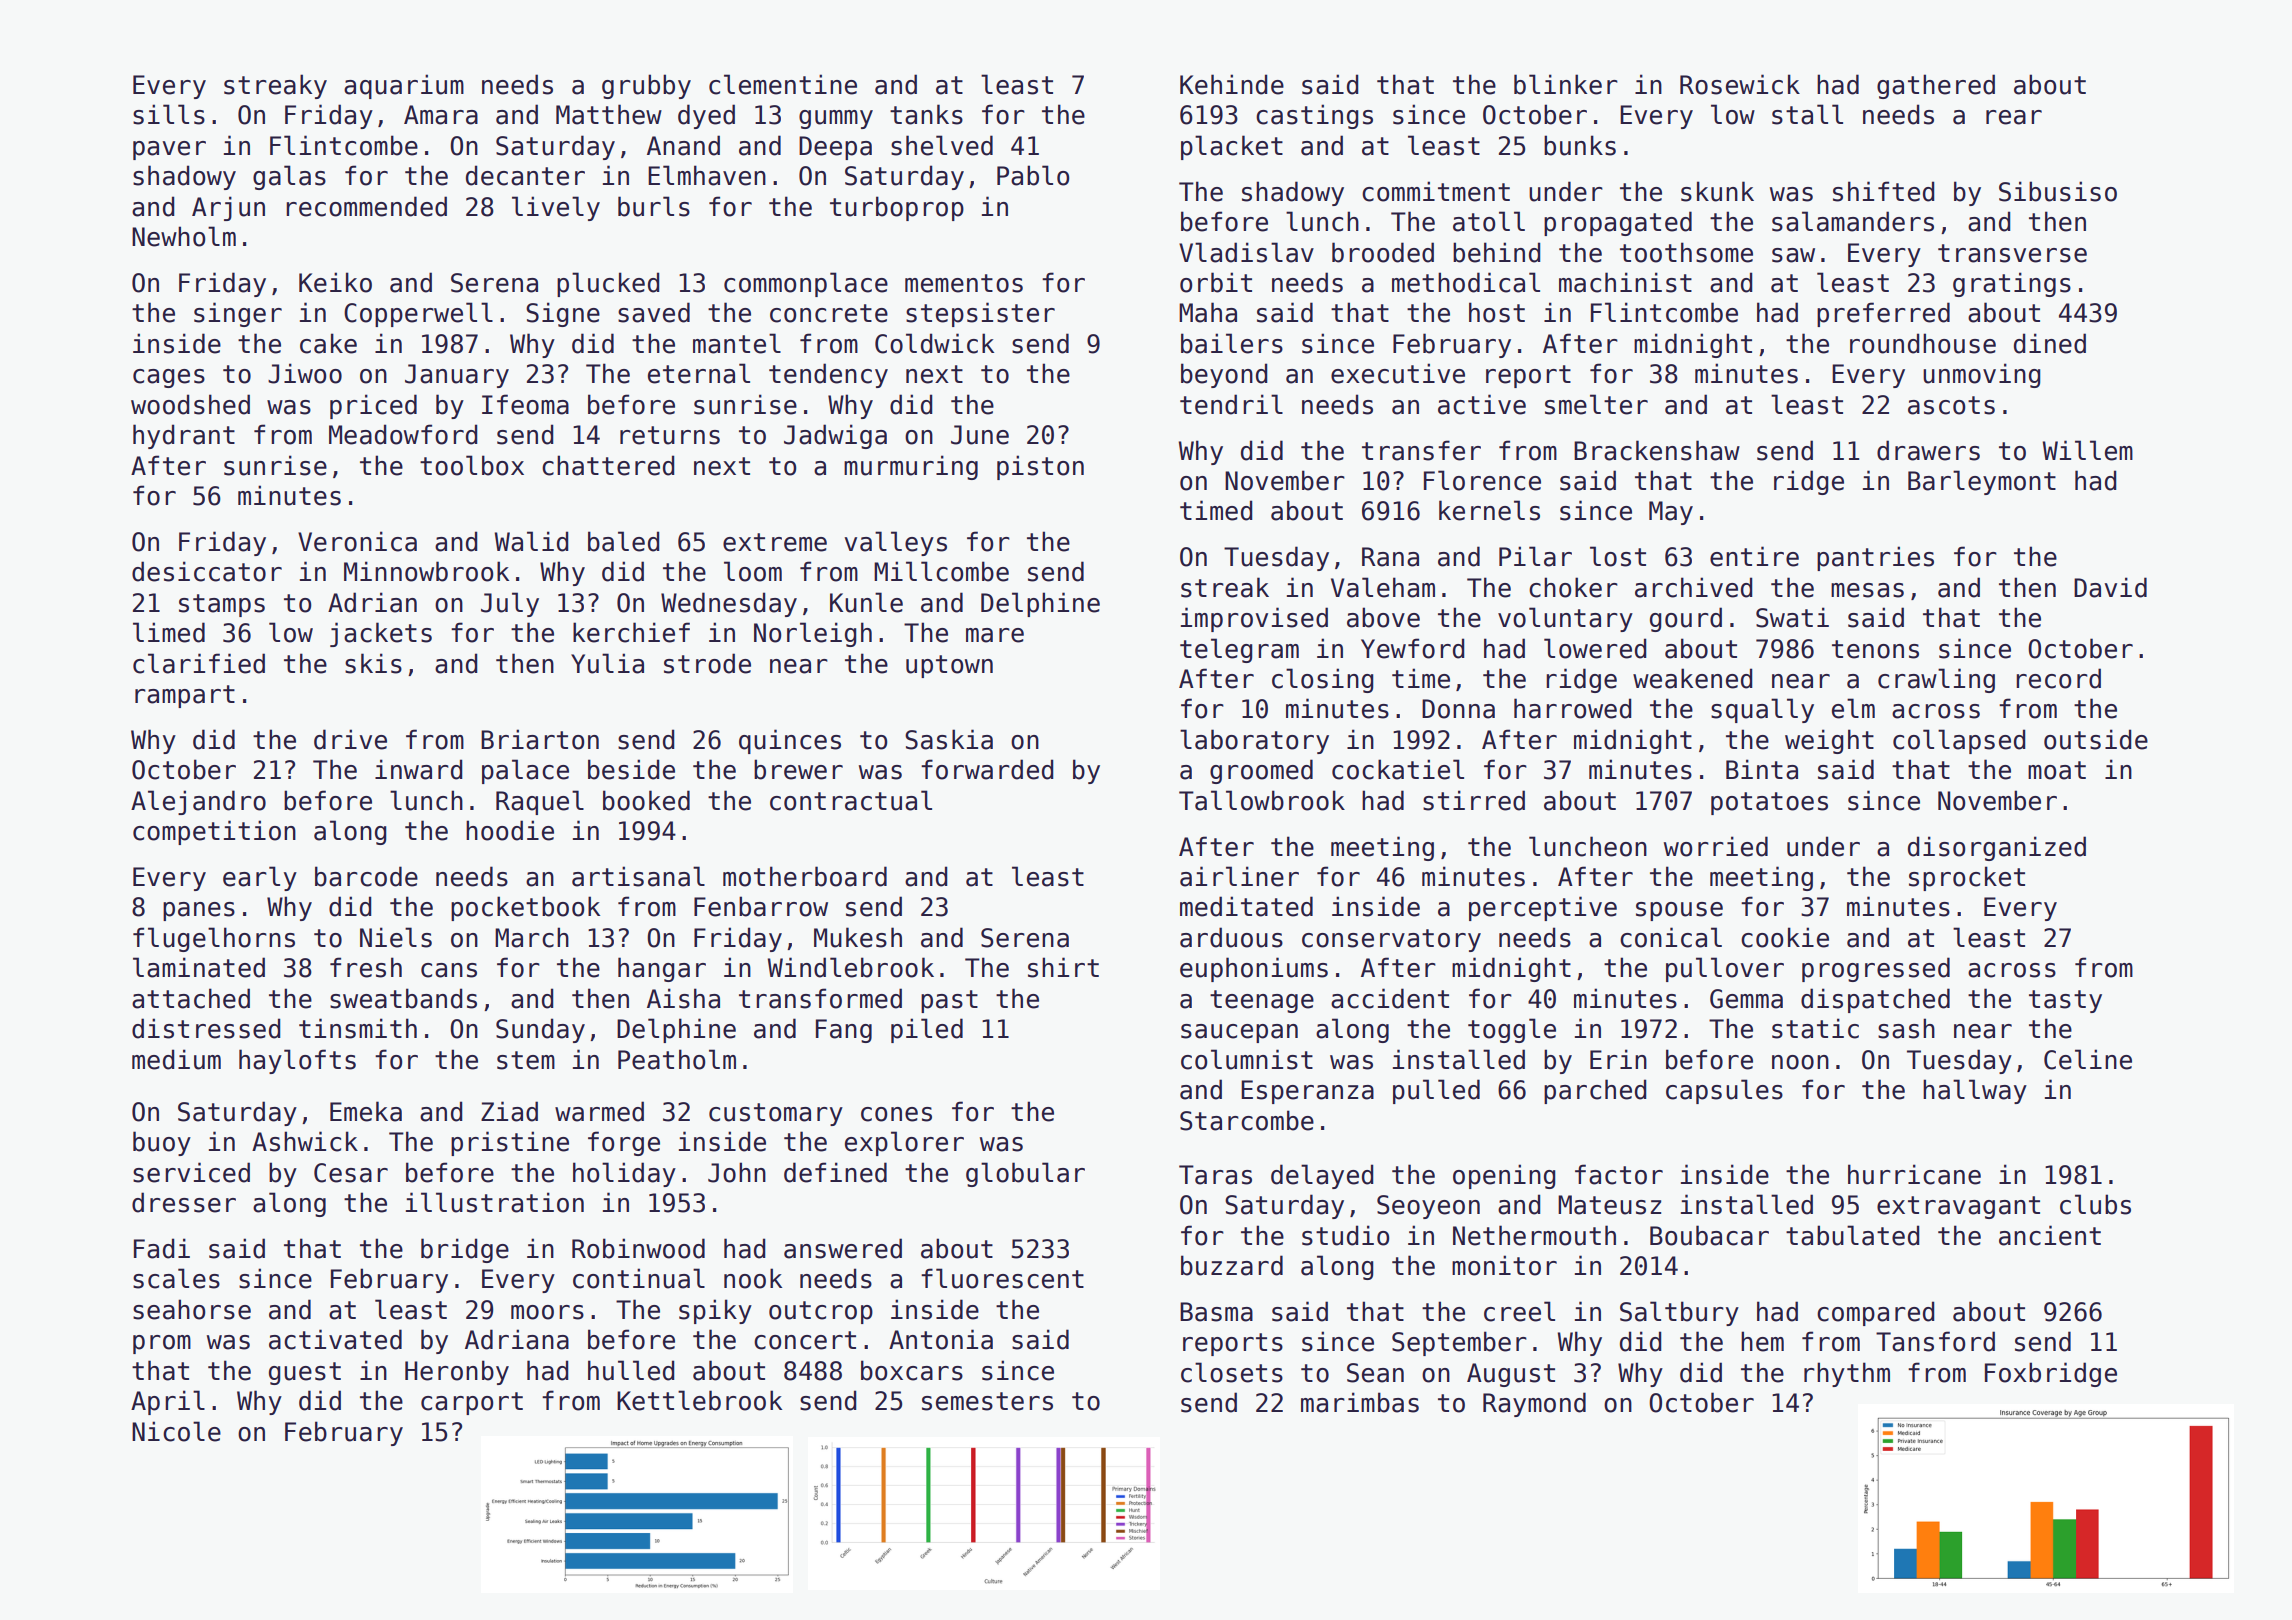 This screenshot has height=1620, width=2292. I want to click on Nicole, so click(176, 1431).
